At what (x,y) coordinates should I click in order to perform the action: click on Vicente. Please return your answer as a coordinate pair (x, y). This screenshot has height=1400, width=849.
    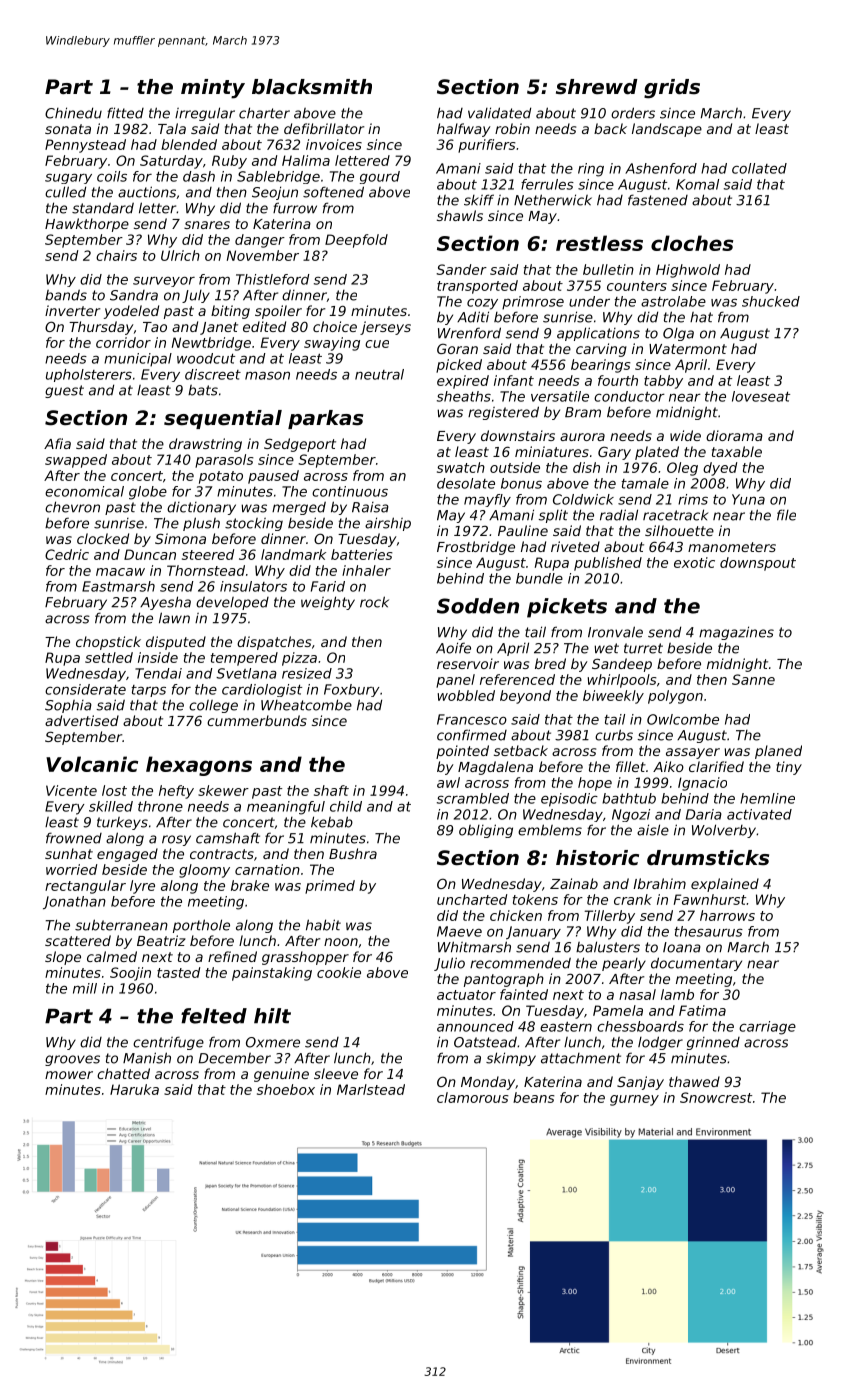
    Looking at the image, I should click on (71, 790).
